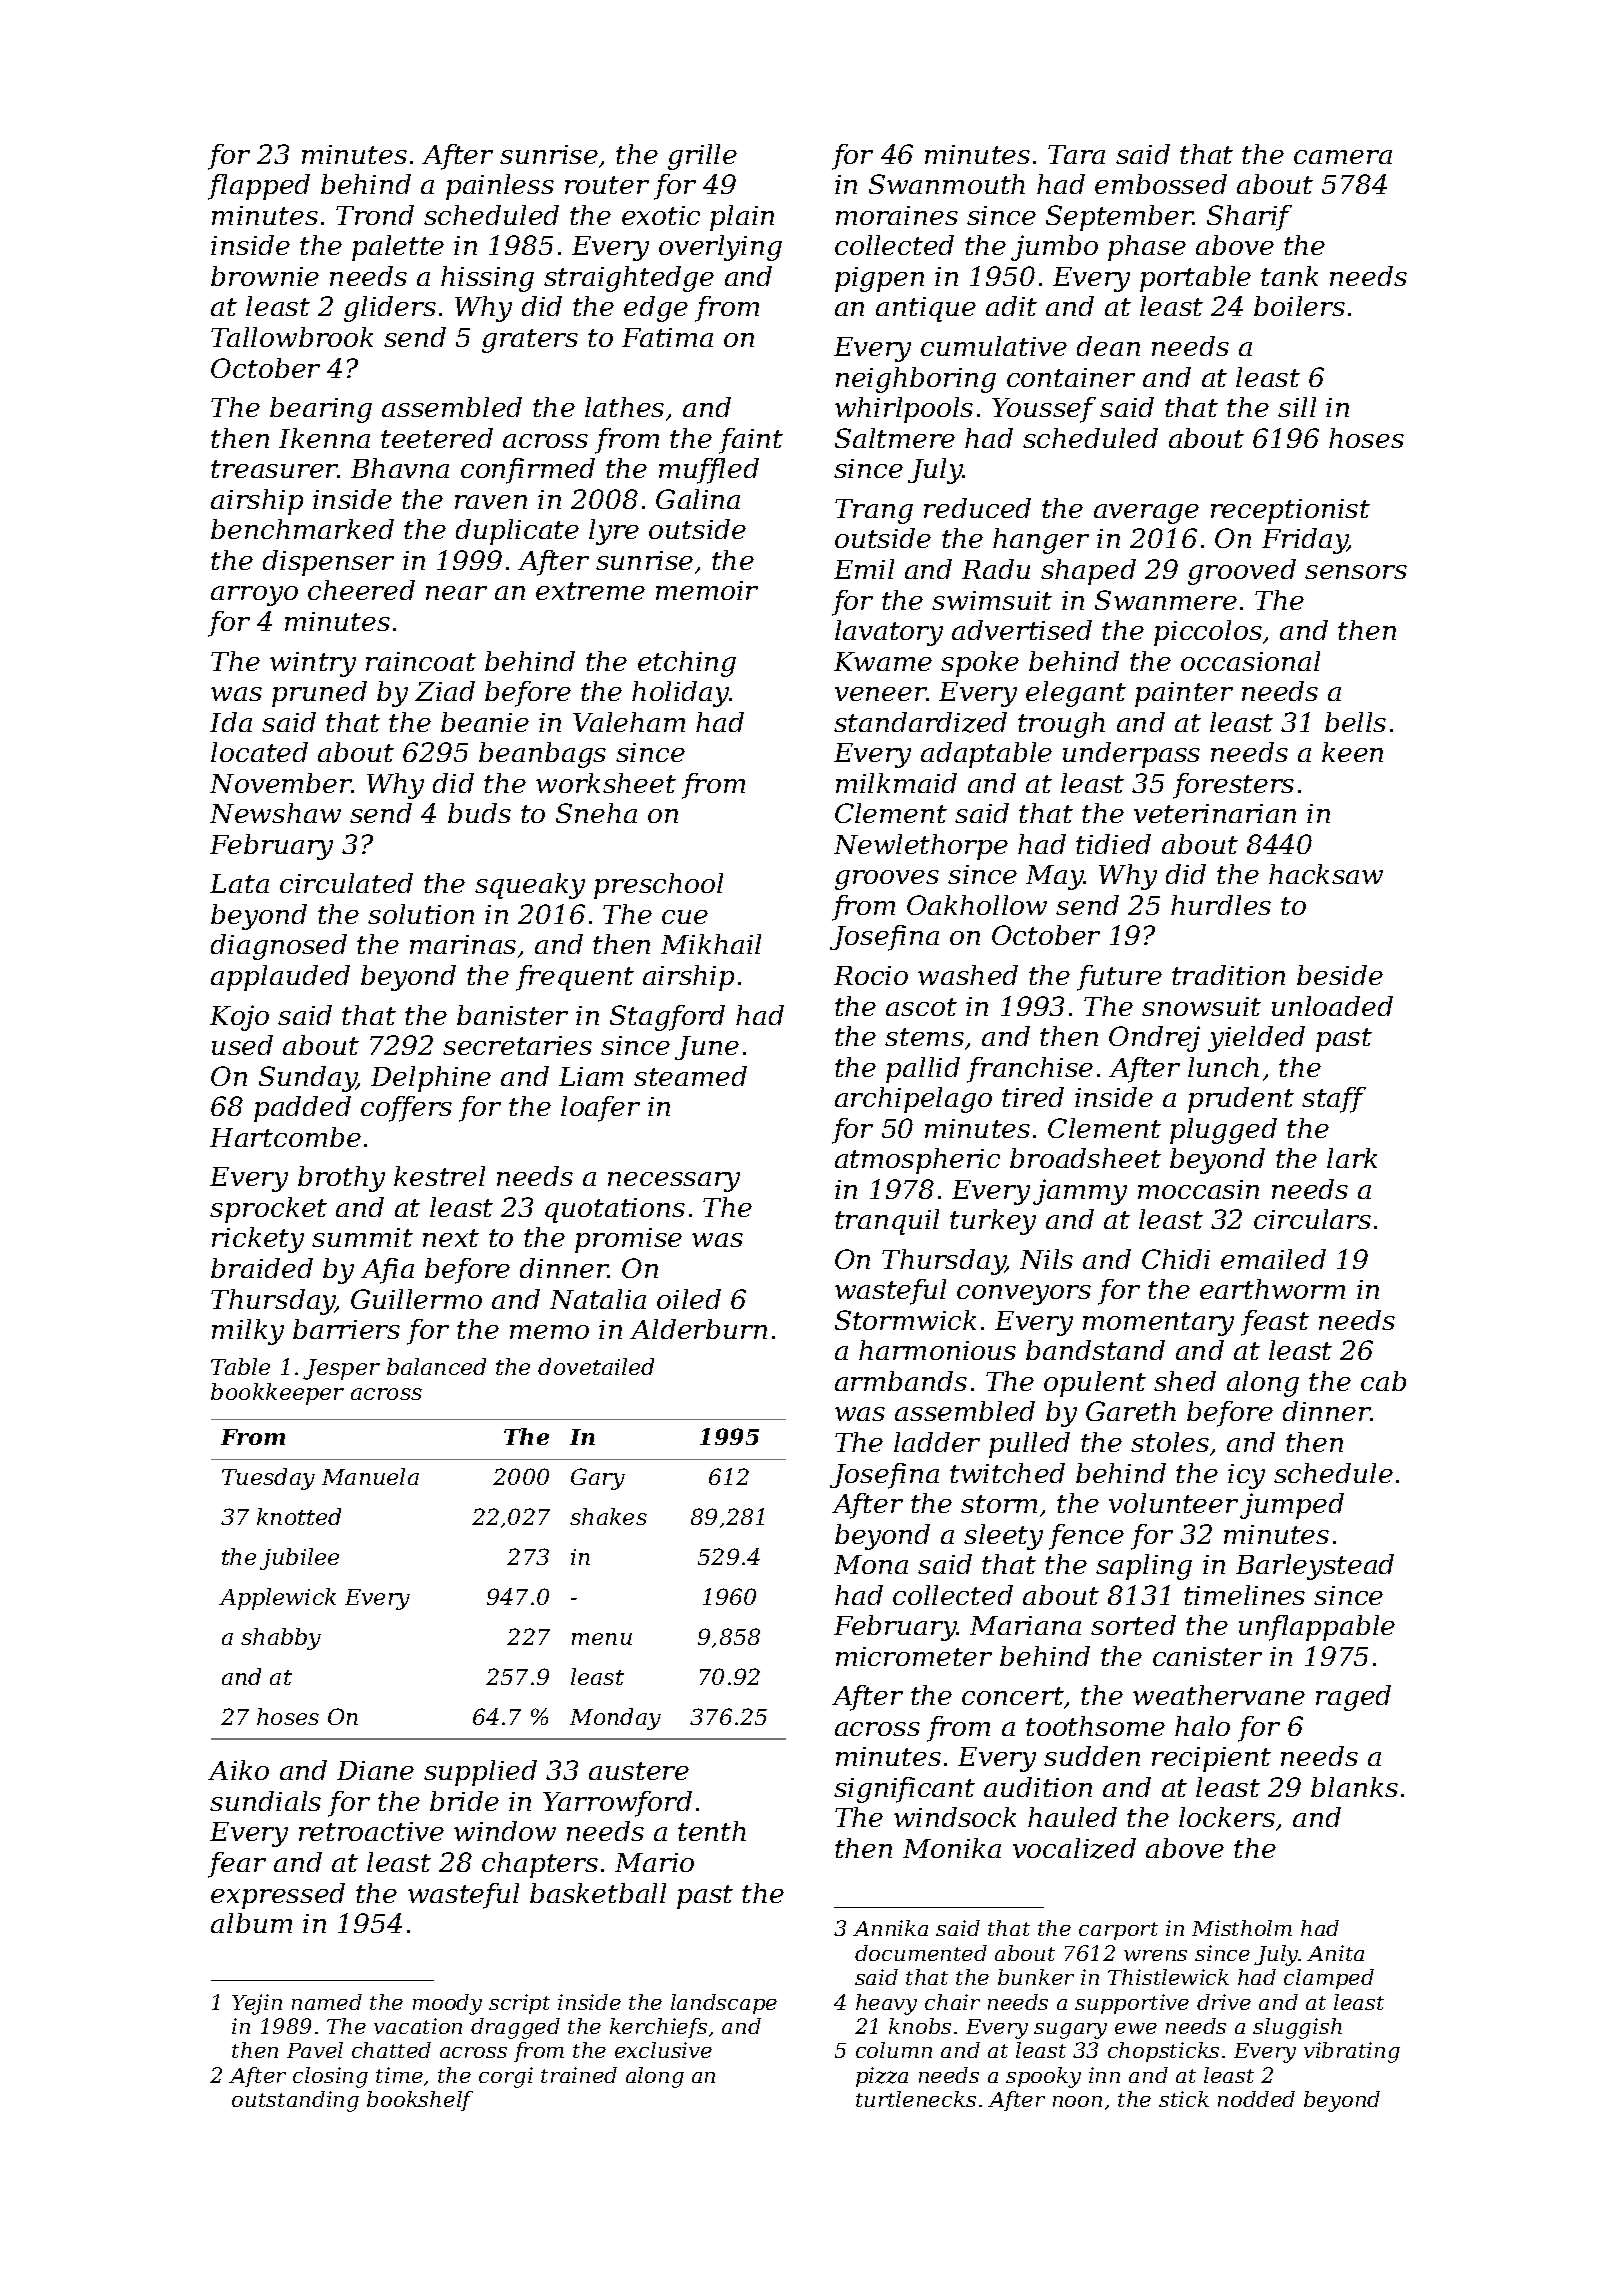  Describe the element at coordinates (707, 1048) in the page. I see `June` at that location.
